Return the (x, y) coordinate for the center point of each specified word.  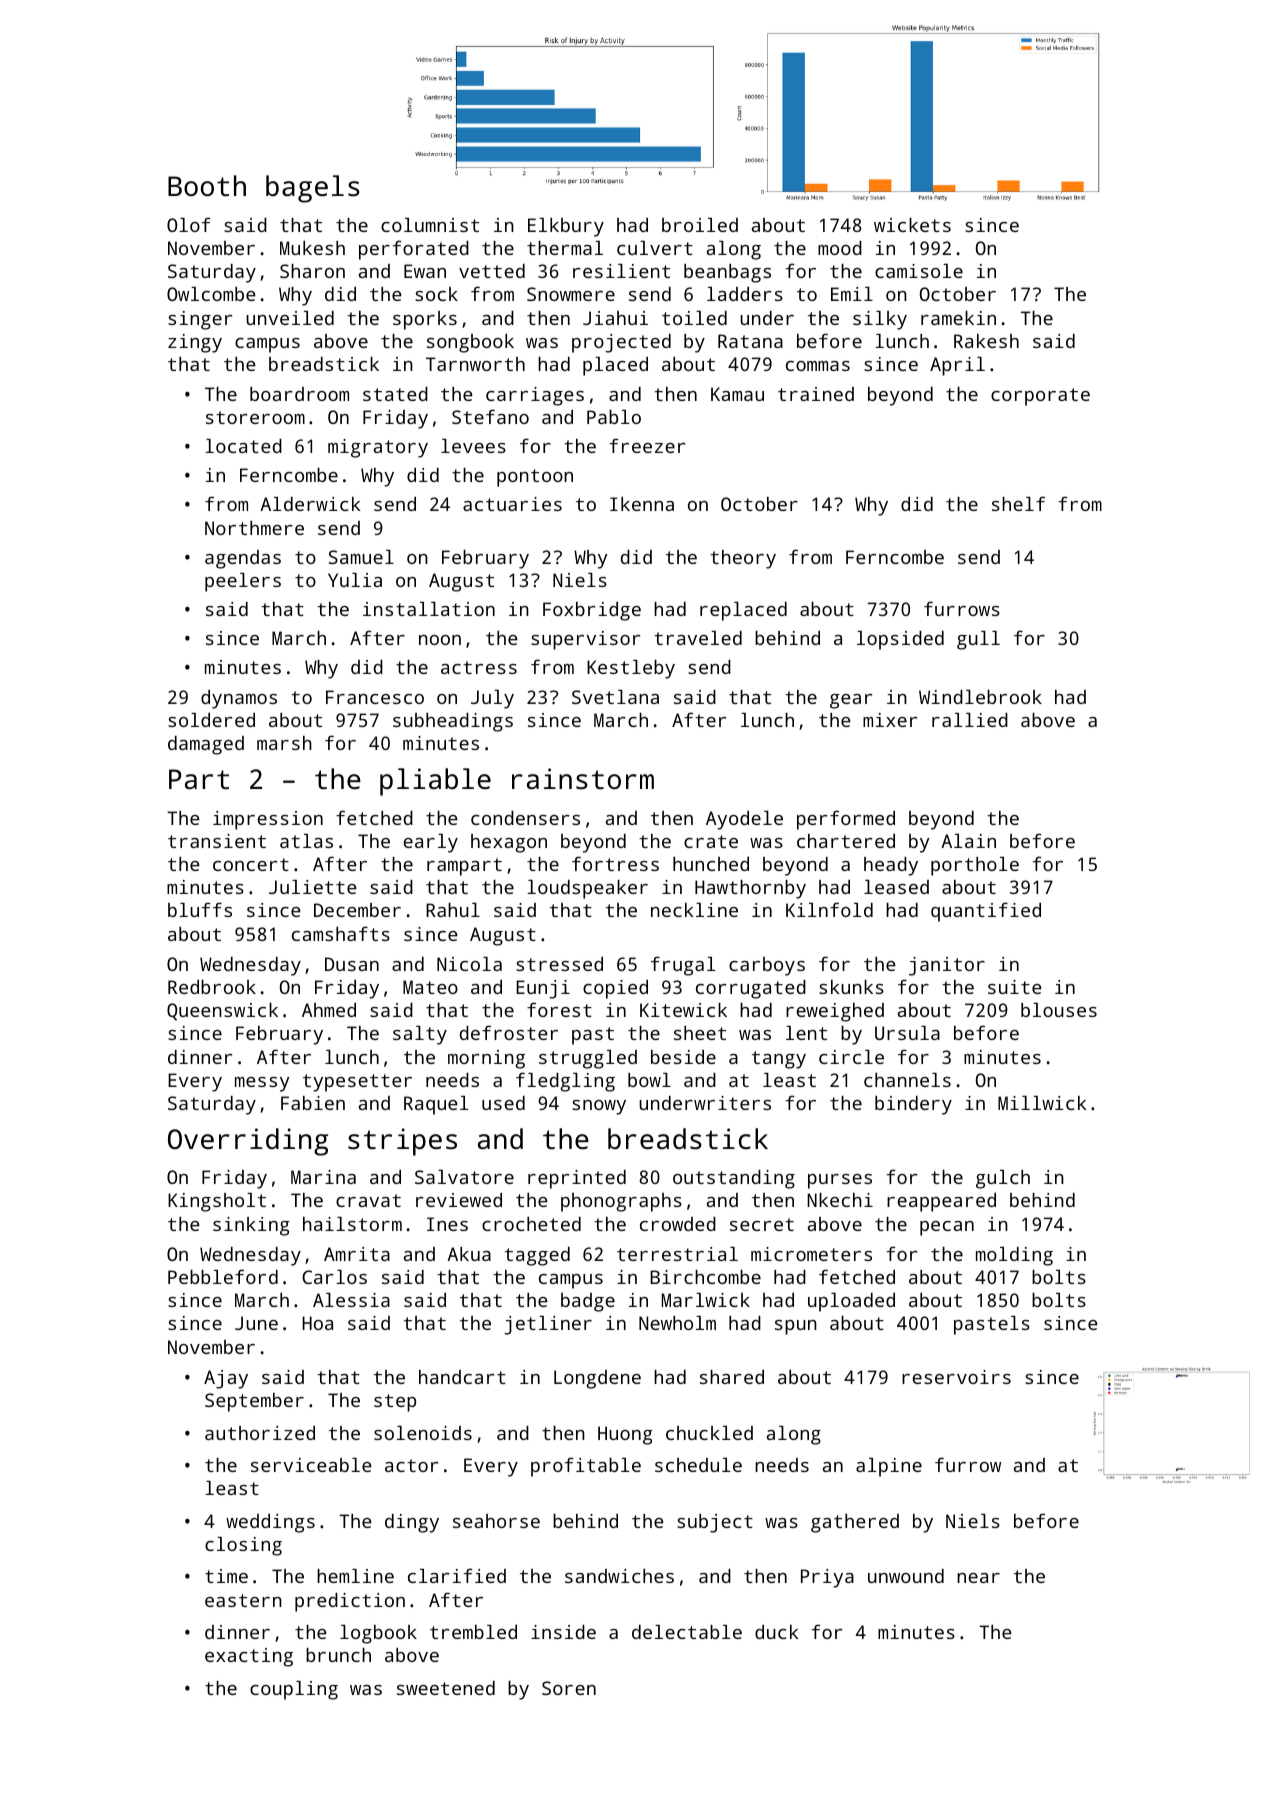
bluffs (200, 909)
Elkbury (566, 227)
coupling (294, 1690)
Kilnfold (829, 909)
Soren (569, 1688)
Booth (207, 185)
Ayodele (744, 820)
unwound (906, 1576)
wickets (912, 225)
